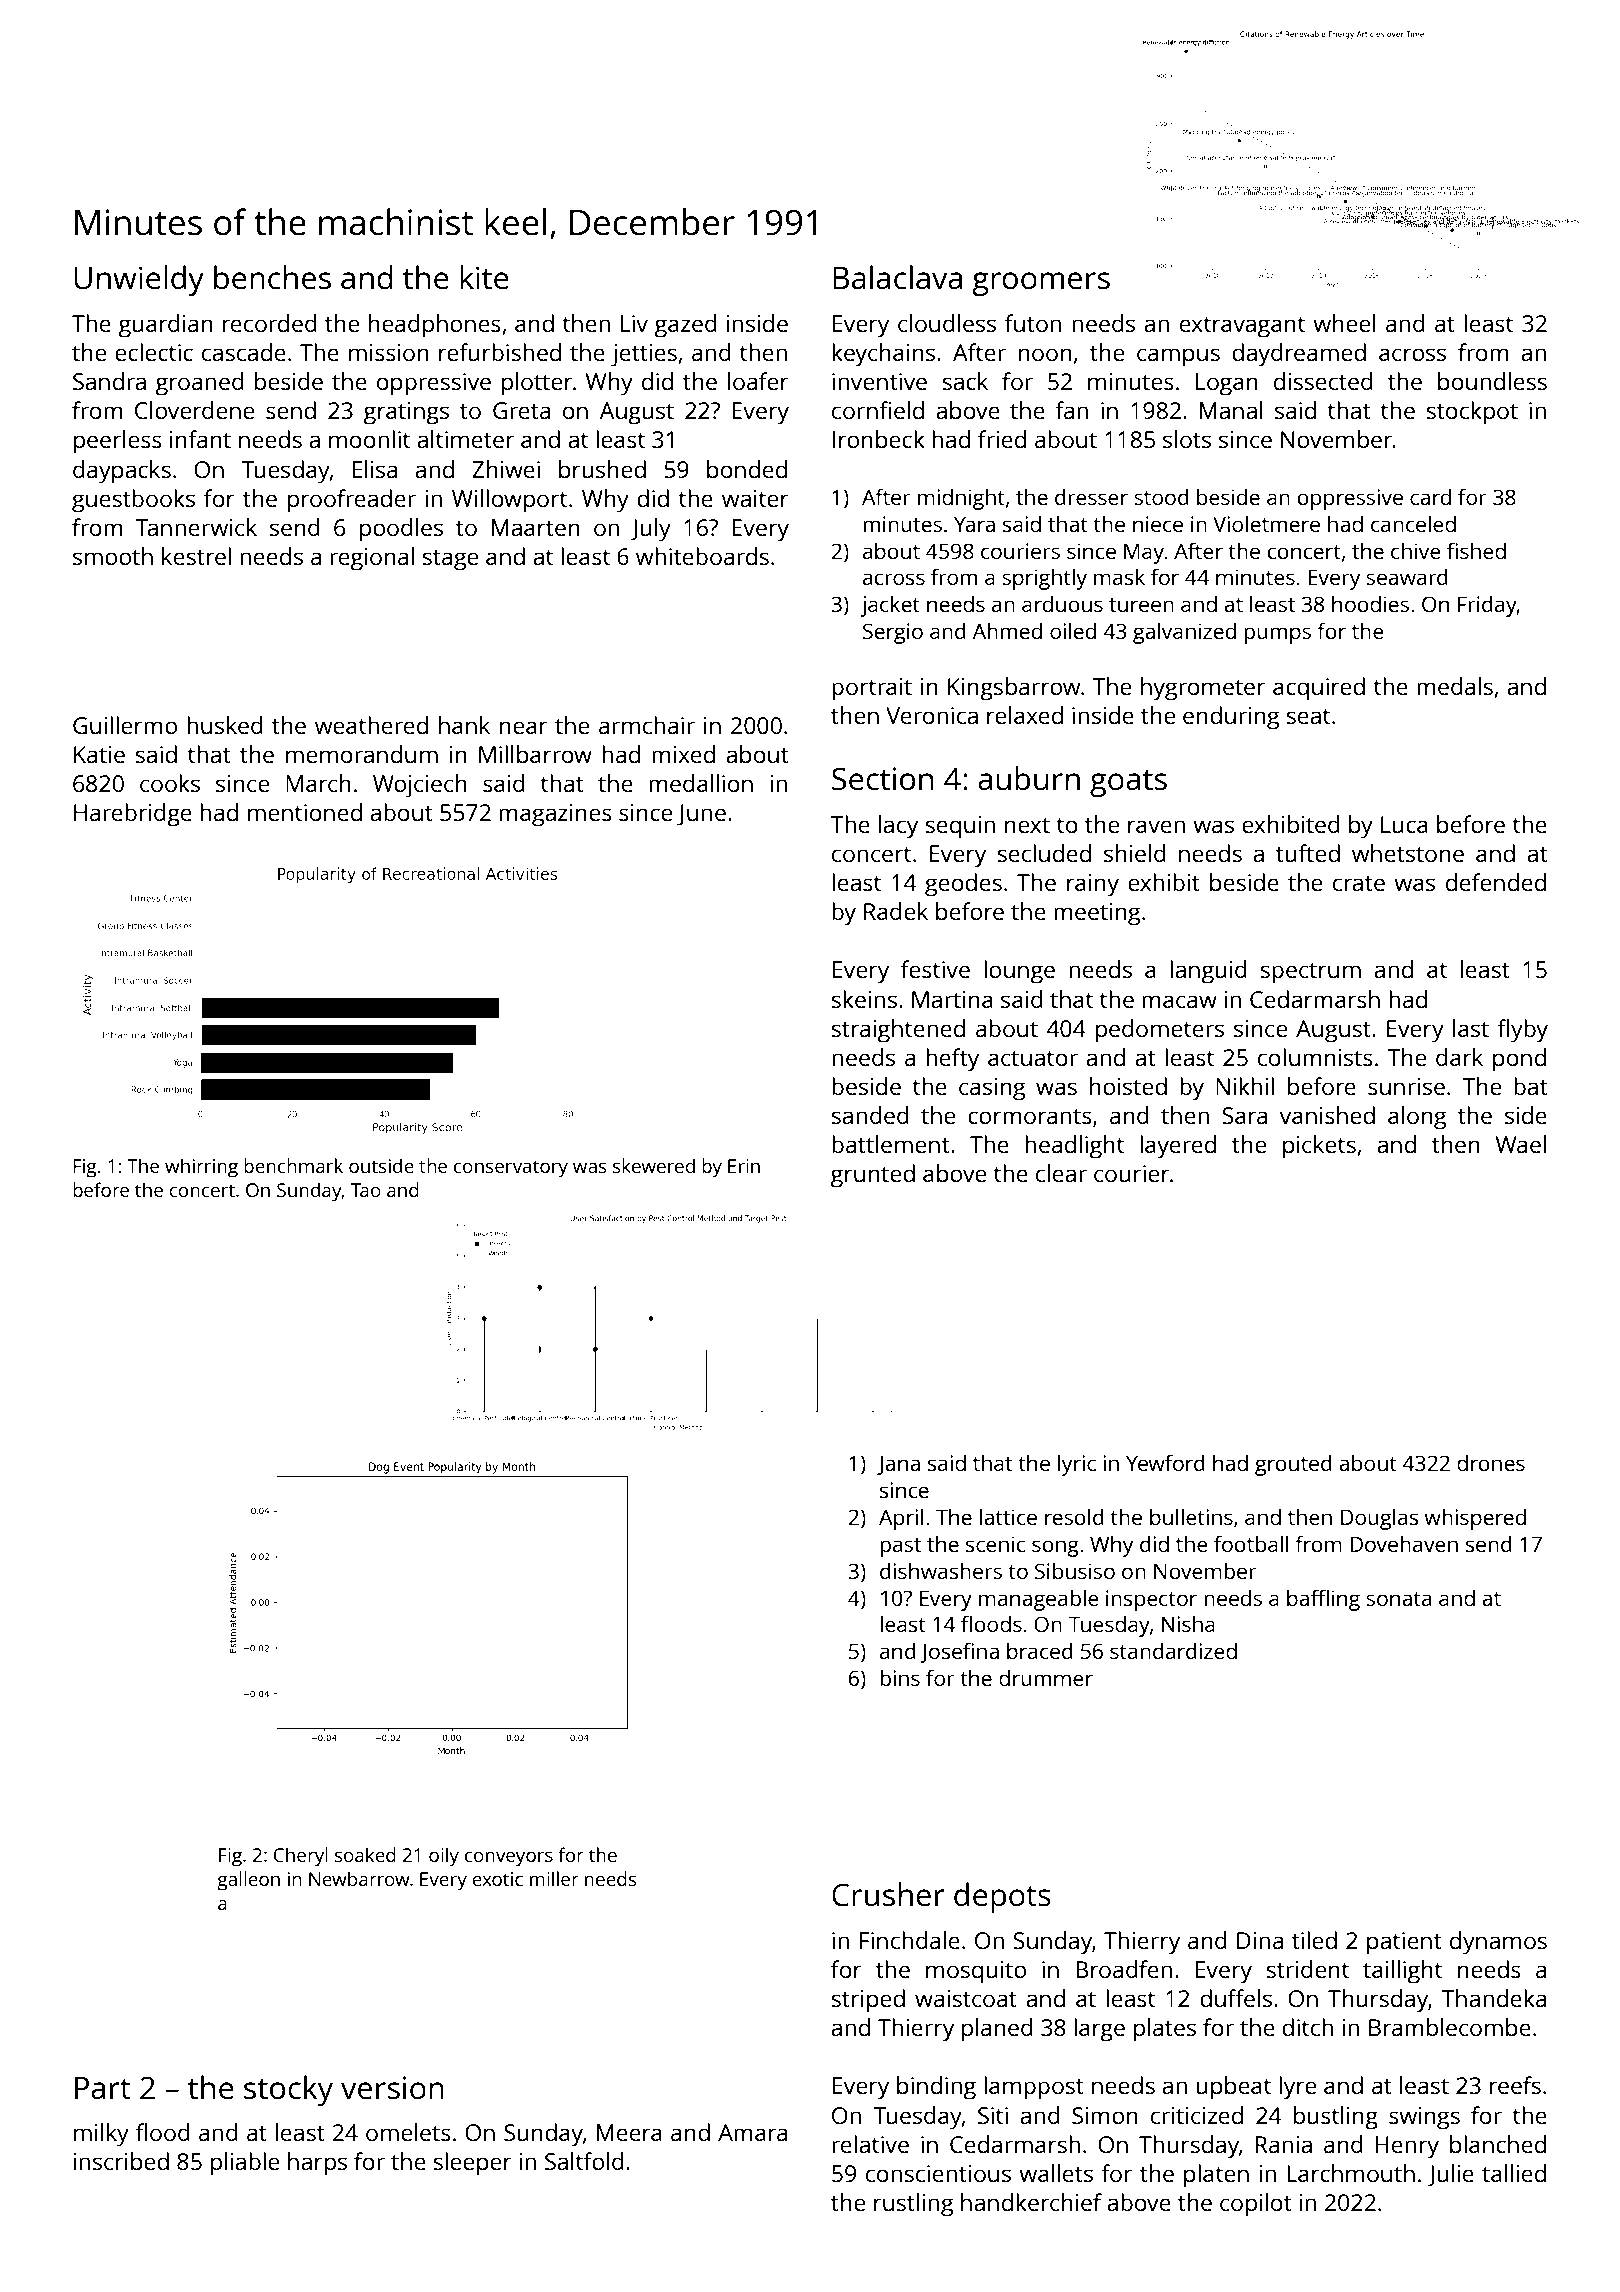 The image size is (1620, 2292). Describe the element at coordinates (201, 1168) in the document. I see `whirring` at that location.
